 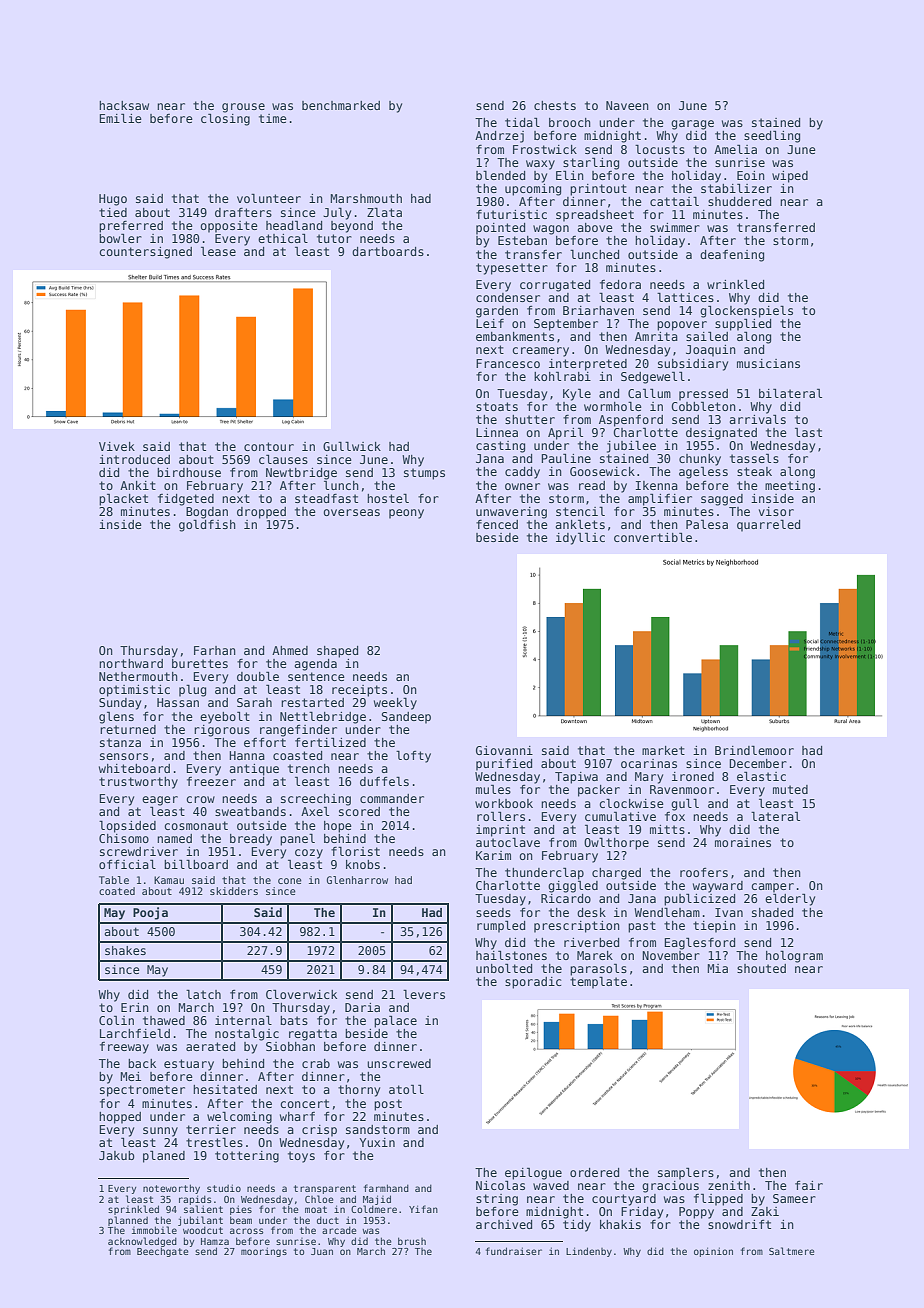 What do you see at coordinates (124, 756) in the screenshot?
I see `sensors` at bounding box center [124, 756].
